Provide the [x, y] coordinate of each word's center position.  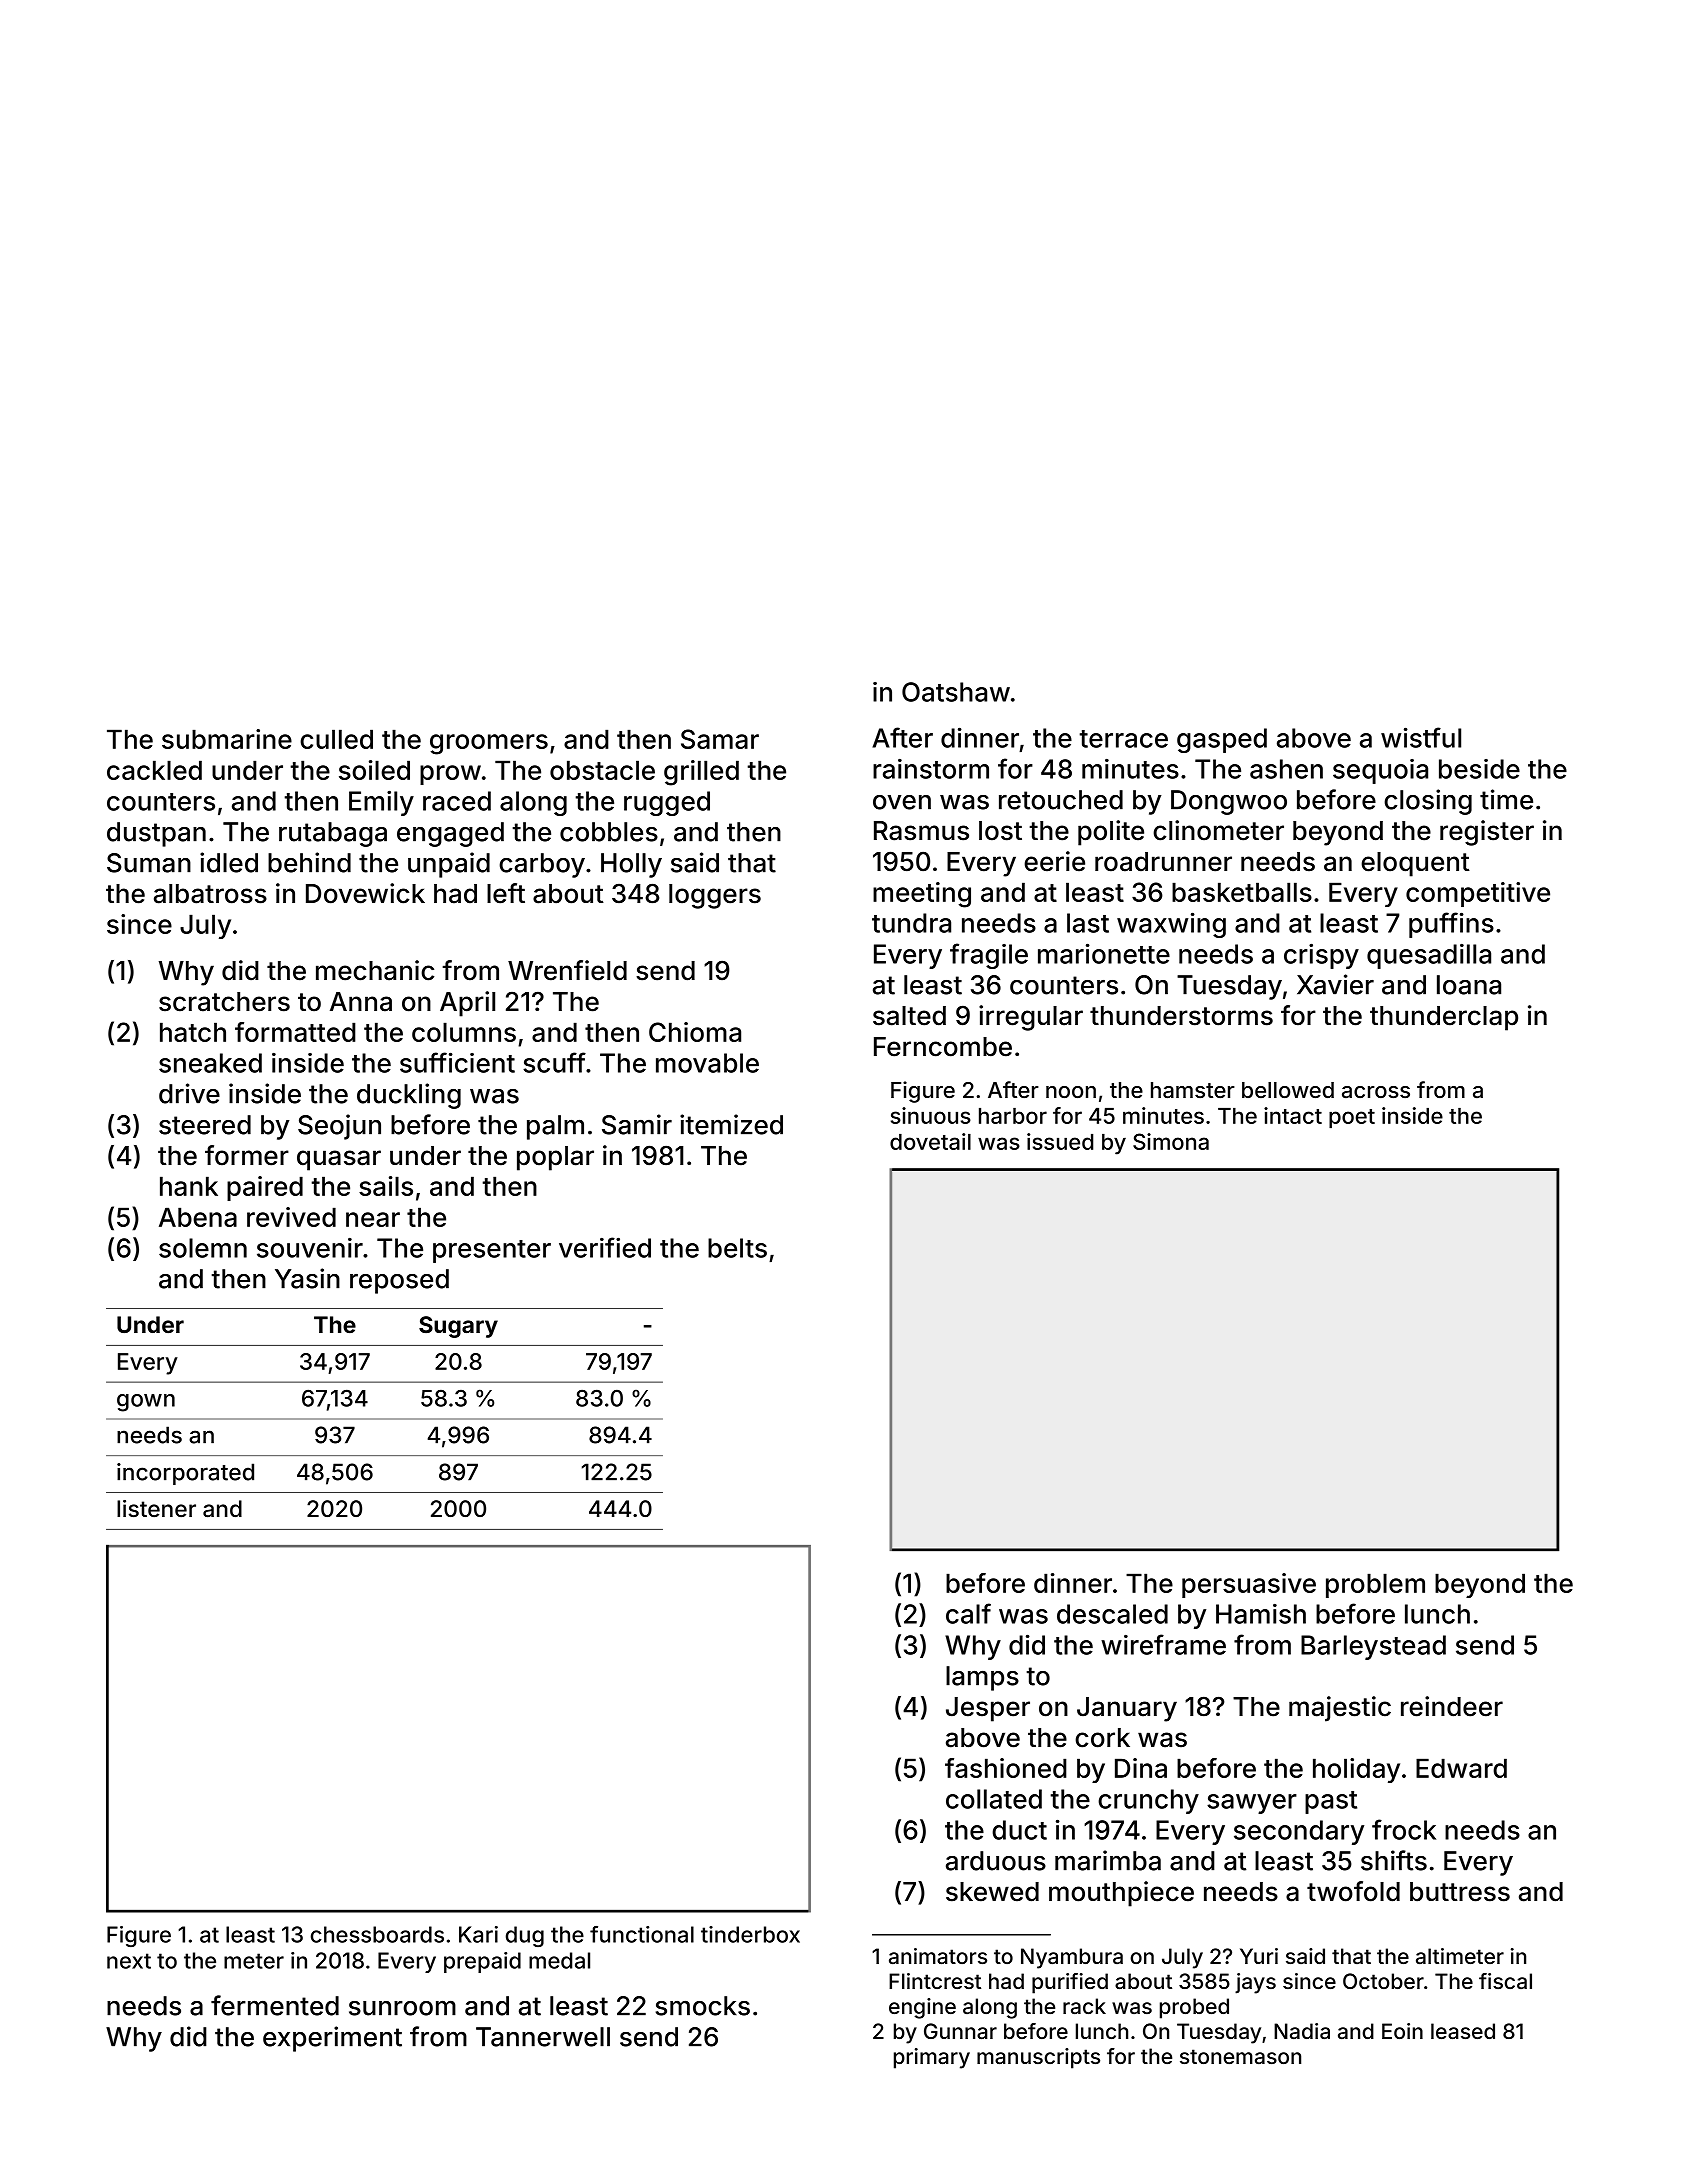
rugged [667, 803]
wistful [1421, 737]
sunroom [402, 2008]
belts [737, 1248]
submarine [227, 739]
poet [1352, 1118]
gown [146, 1403]
